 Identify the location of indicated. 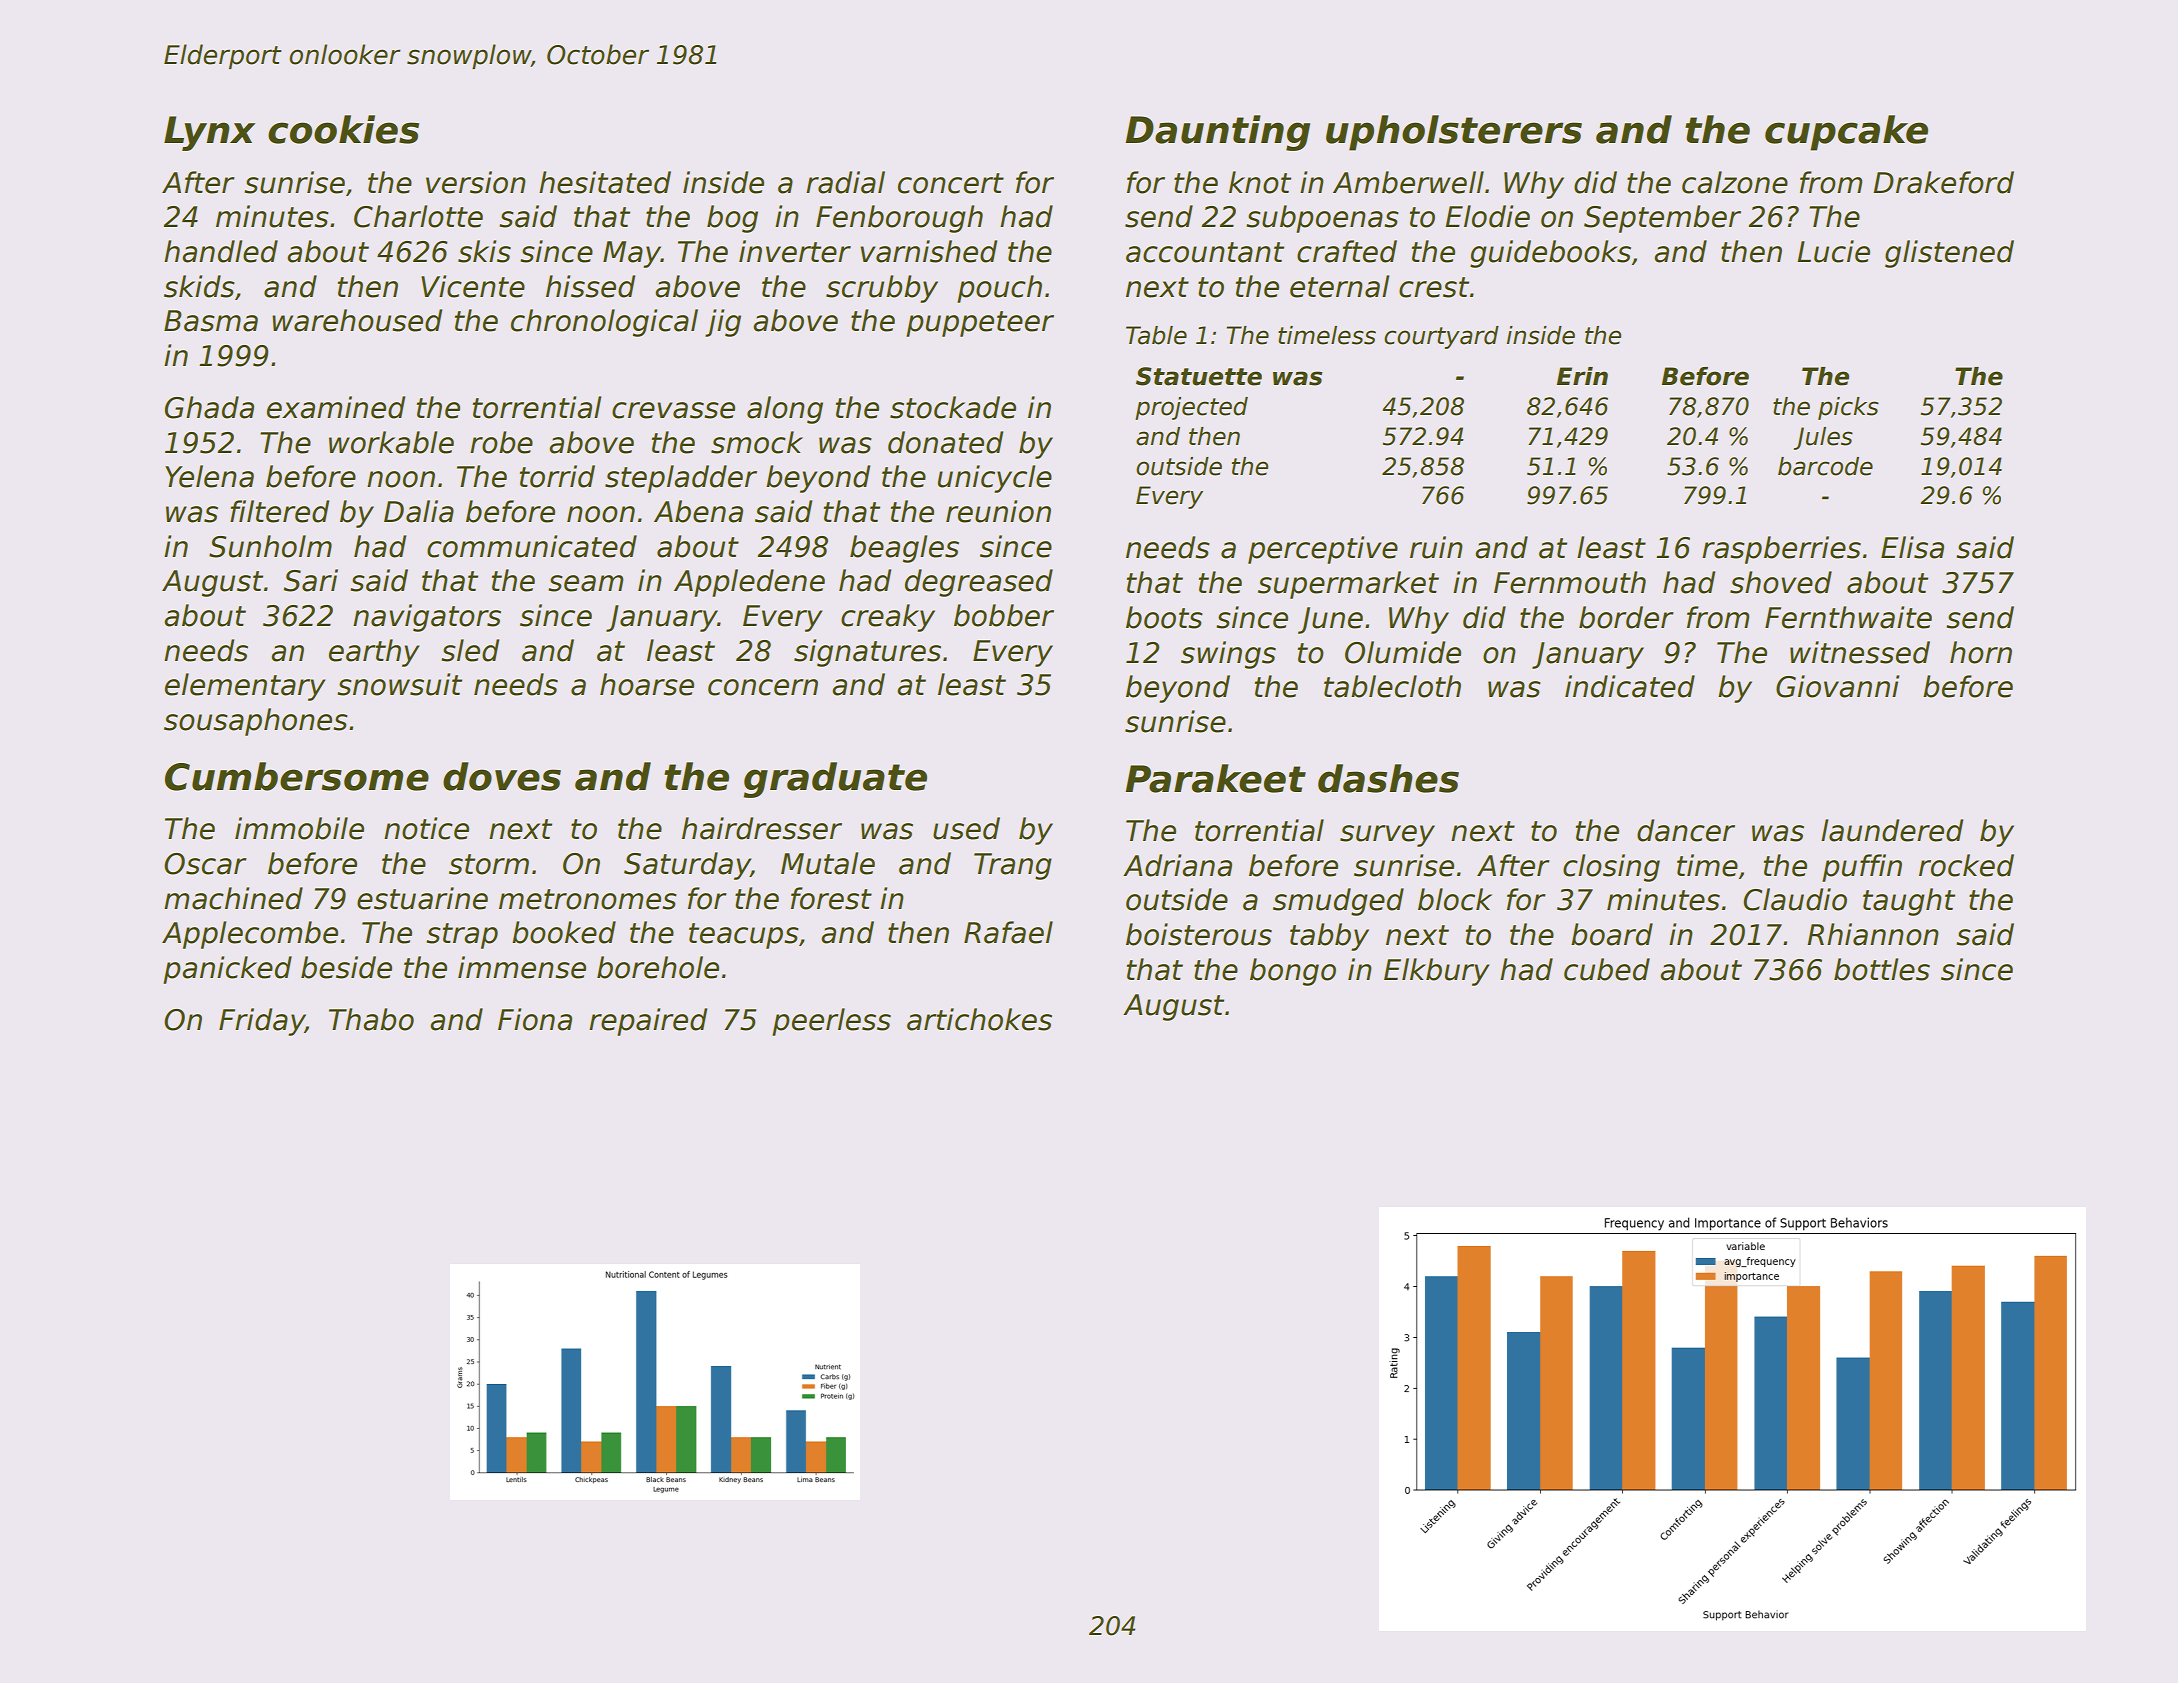
(1630, 686).
